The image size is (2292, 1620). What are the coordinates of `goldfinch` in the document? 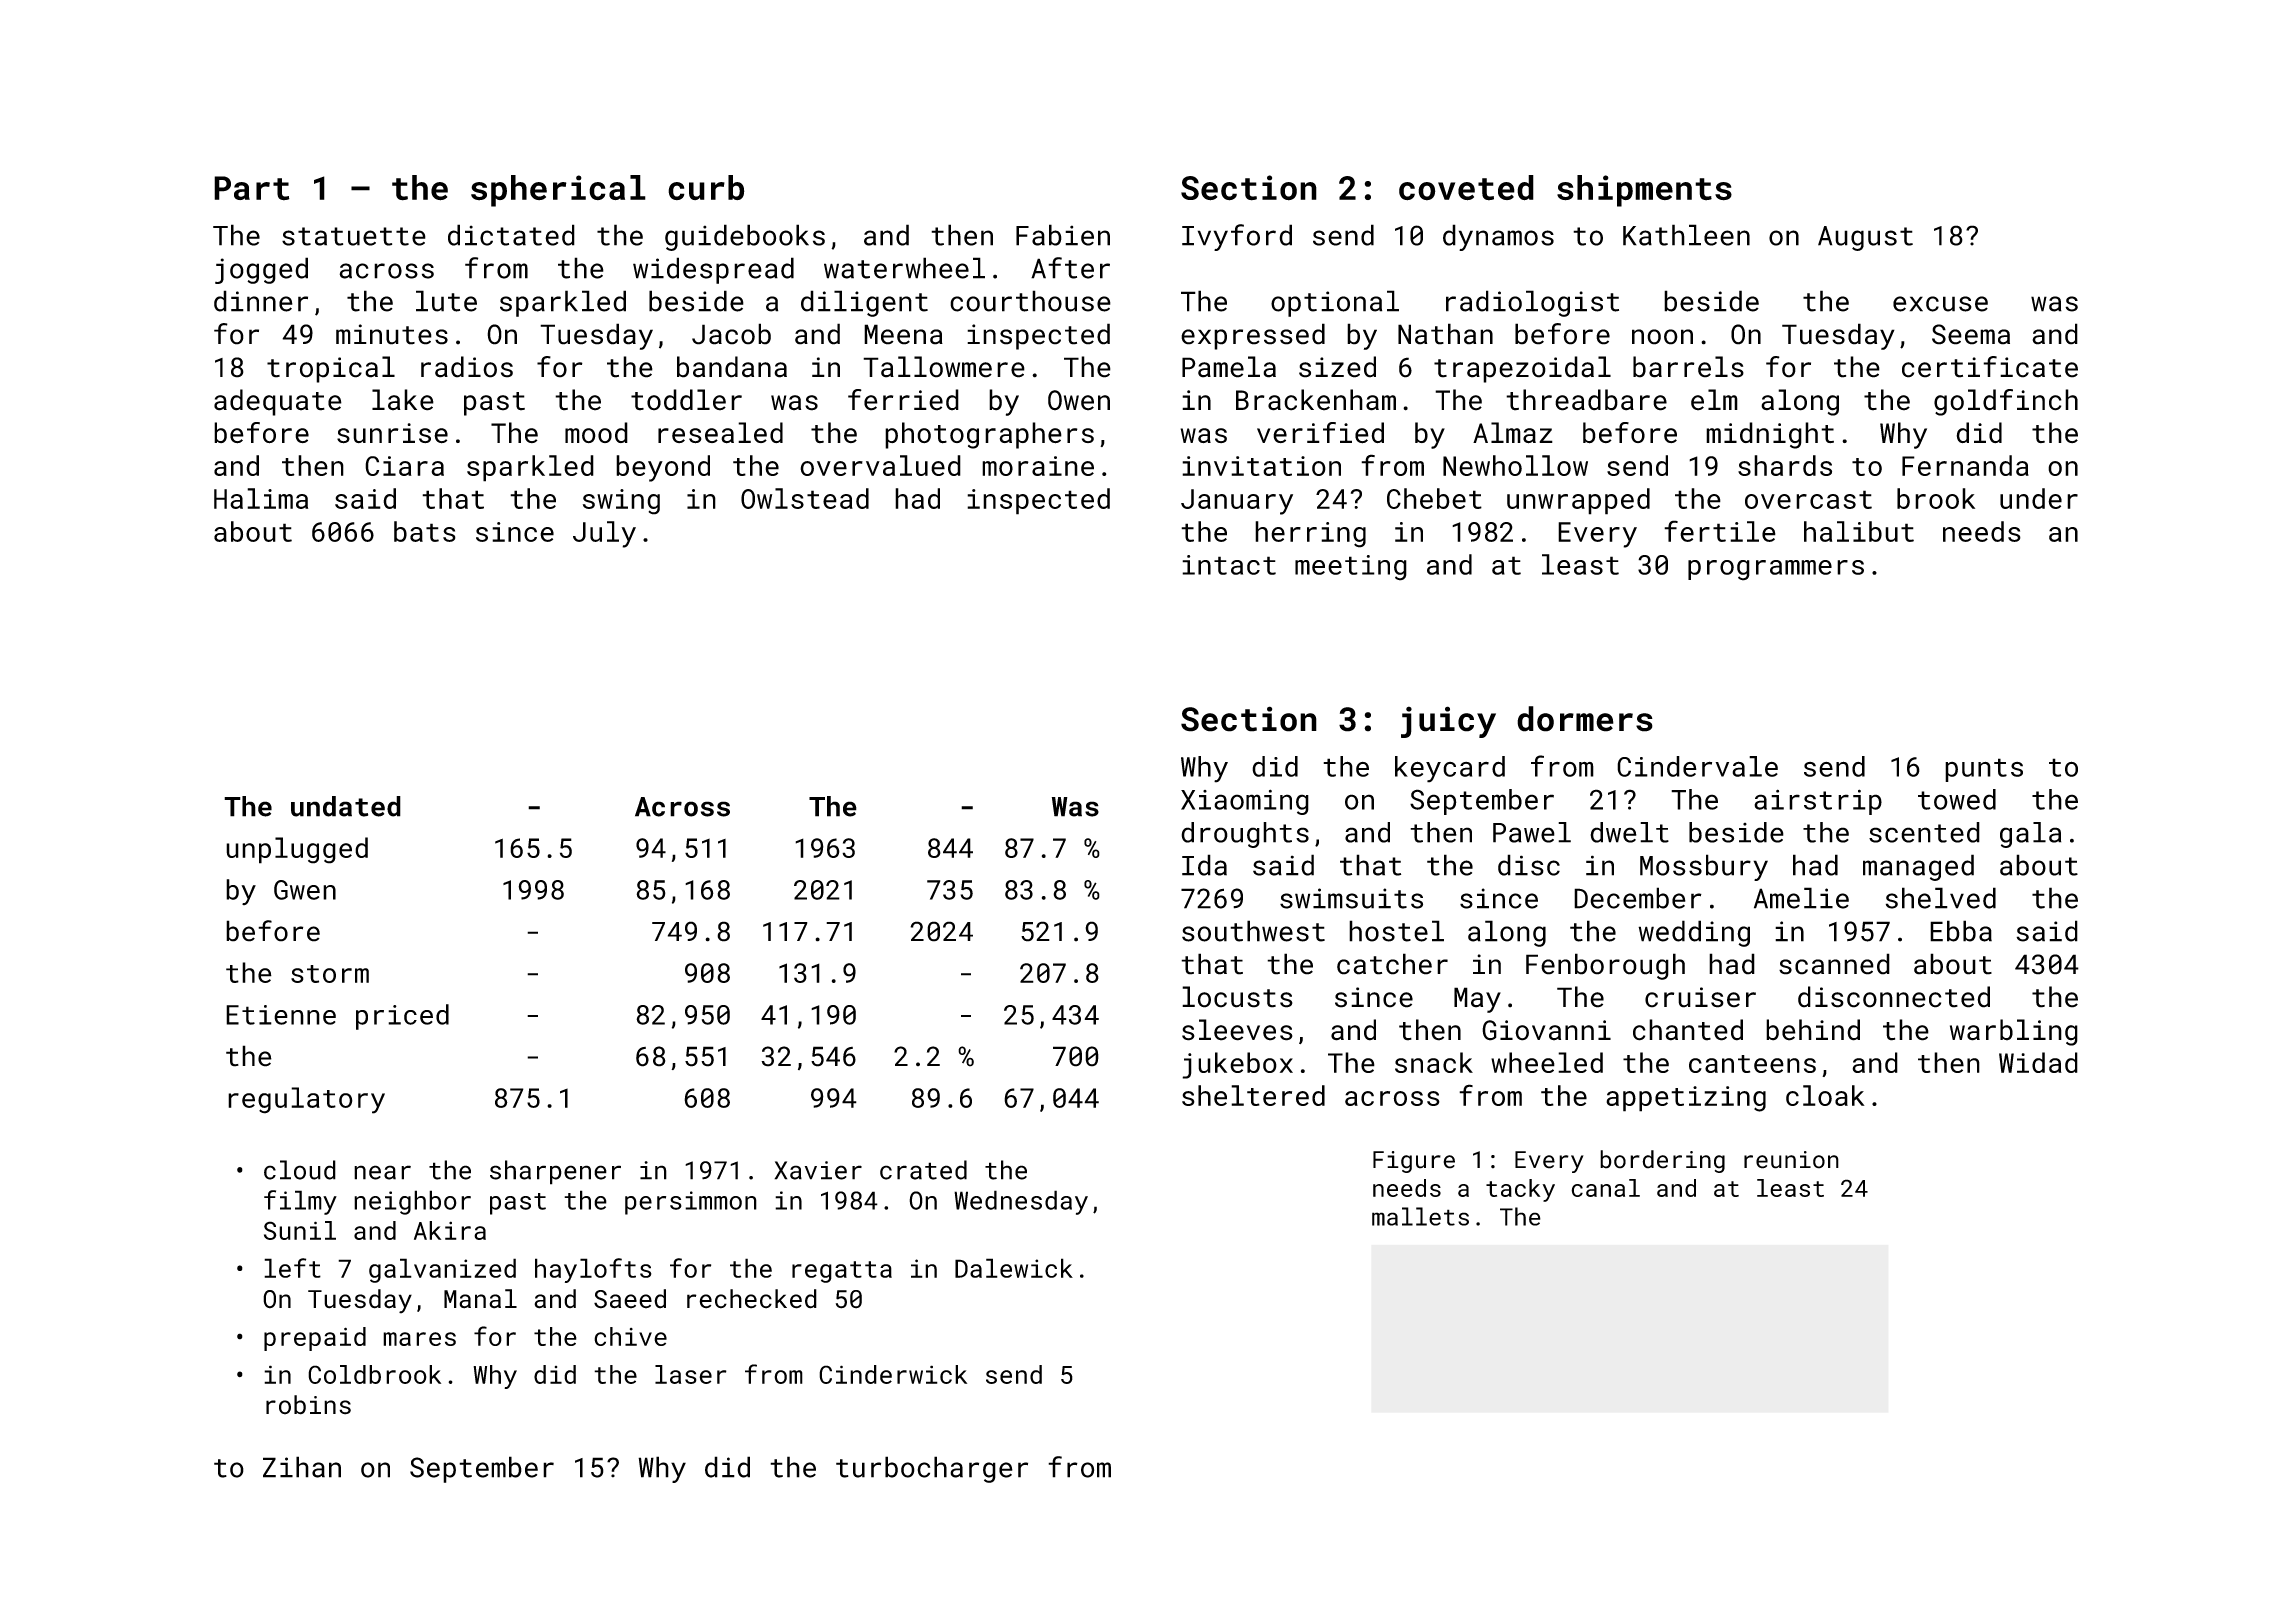 It's located at (2006, 402).
